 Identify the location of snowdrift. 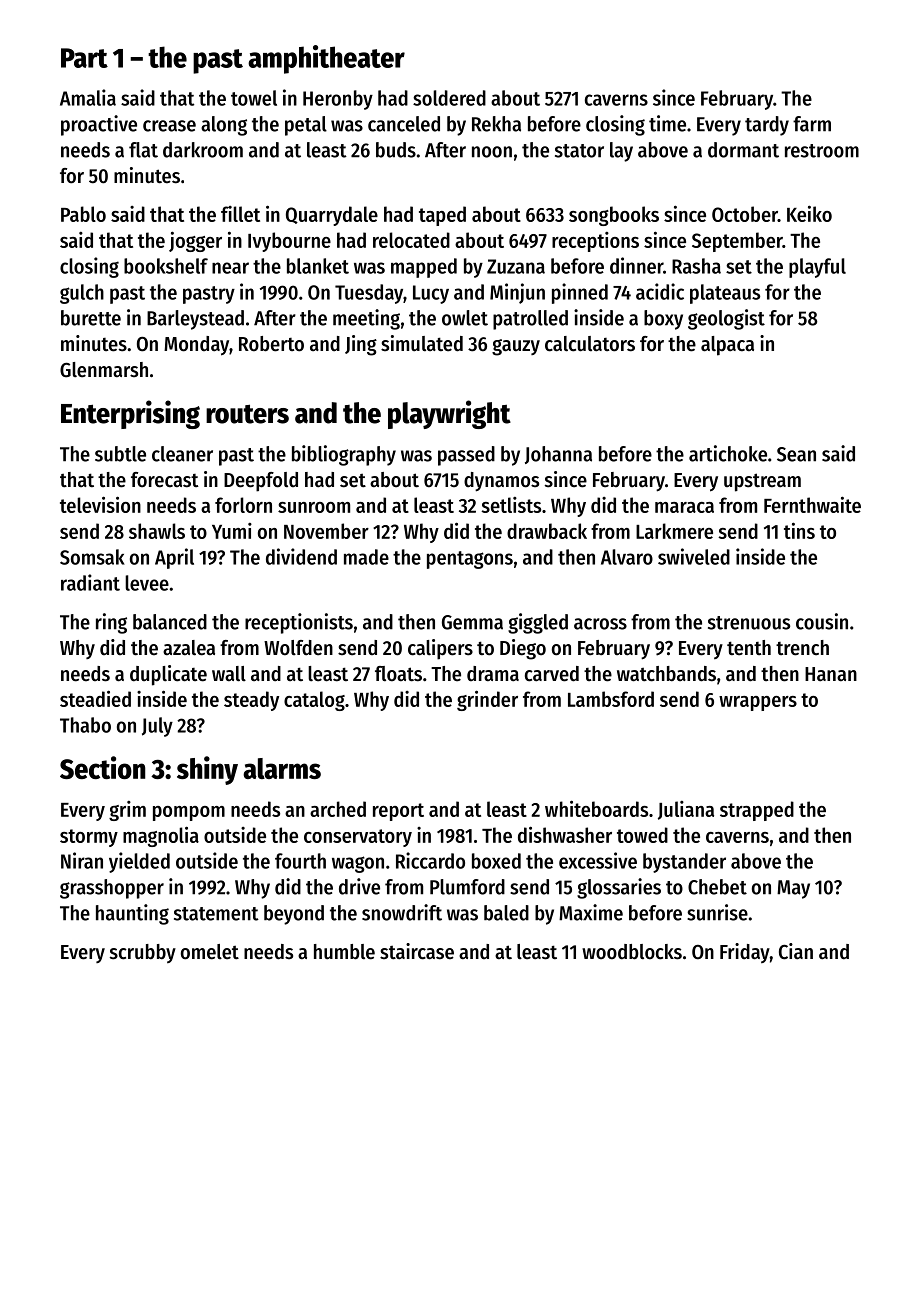
(402, 912).
